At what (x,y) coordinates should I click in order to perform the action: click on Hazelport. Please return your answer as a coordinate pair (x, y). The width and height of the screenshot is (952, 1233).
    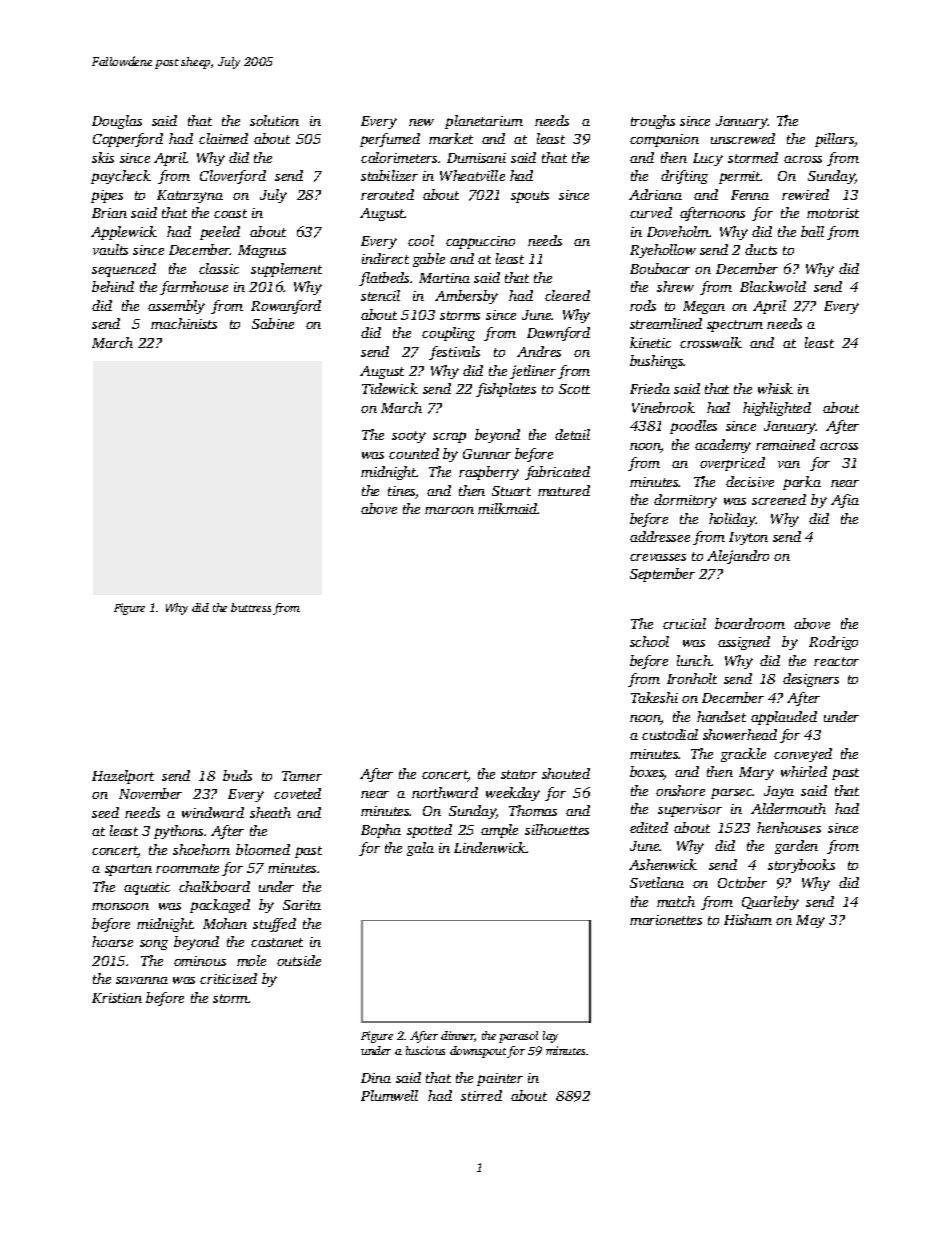
    Looking at the image, I should click on (123, 777).
